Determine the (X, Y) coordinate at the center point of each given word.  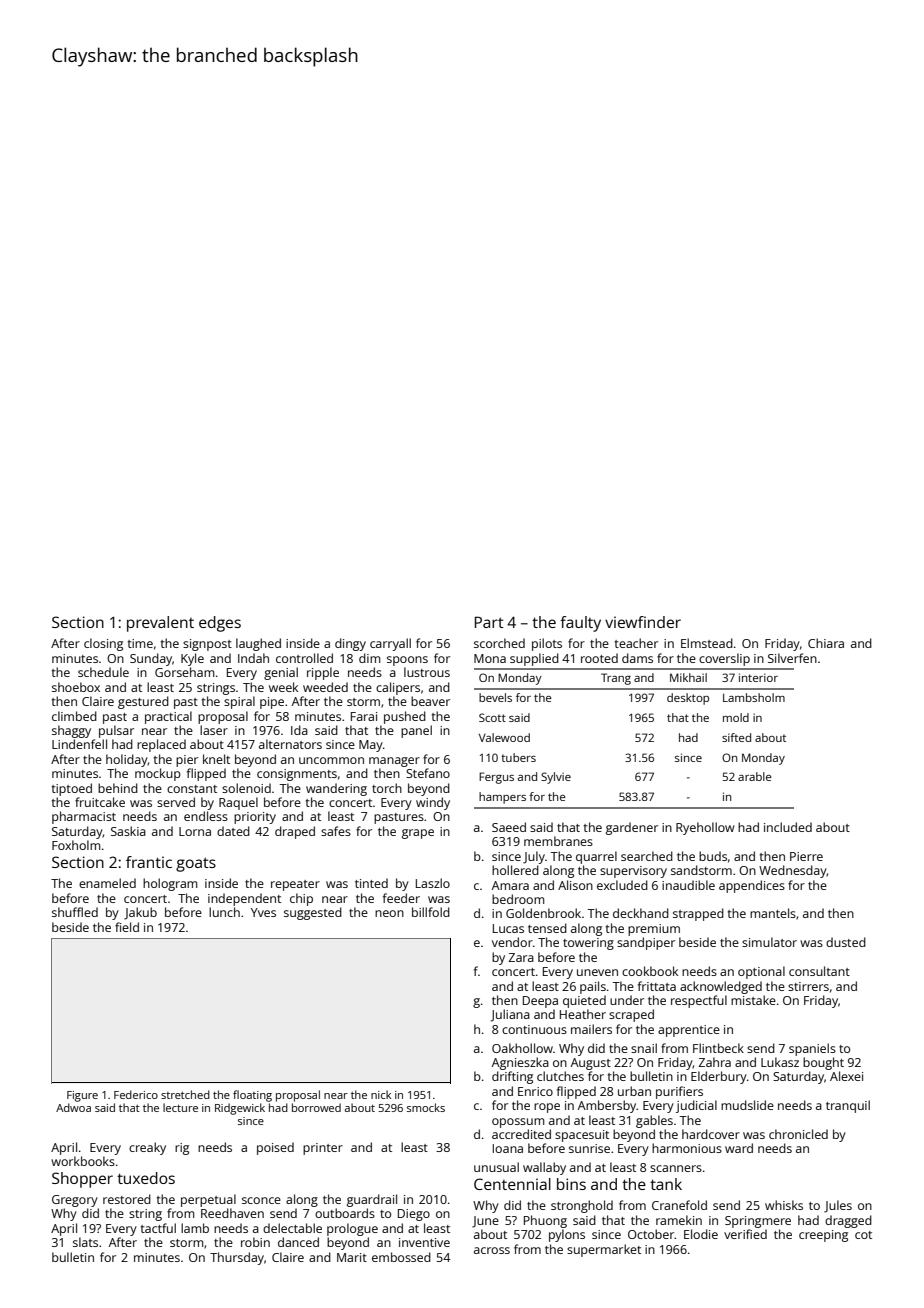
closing (103, 644)
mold (736, 717)
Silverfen (792, 658)
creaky (147, 1148)
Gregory (75, 1201)
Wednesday (793, 871)
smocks (426, 1107)
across (492, 1250)
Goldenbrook (543, 913)
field (127, 927)
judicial (696, 1106)
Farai (364, 716)
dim (370, 658)
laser (214, 730)
